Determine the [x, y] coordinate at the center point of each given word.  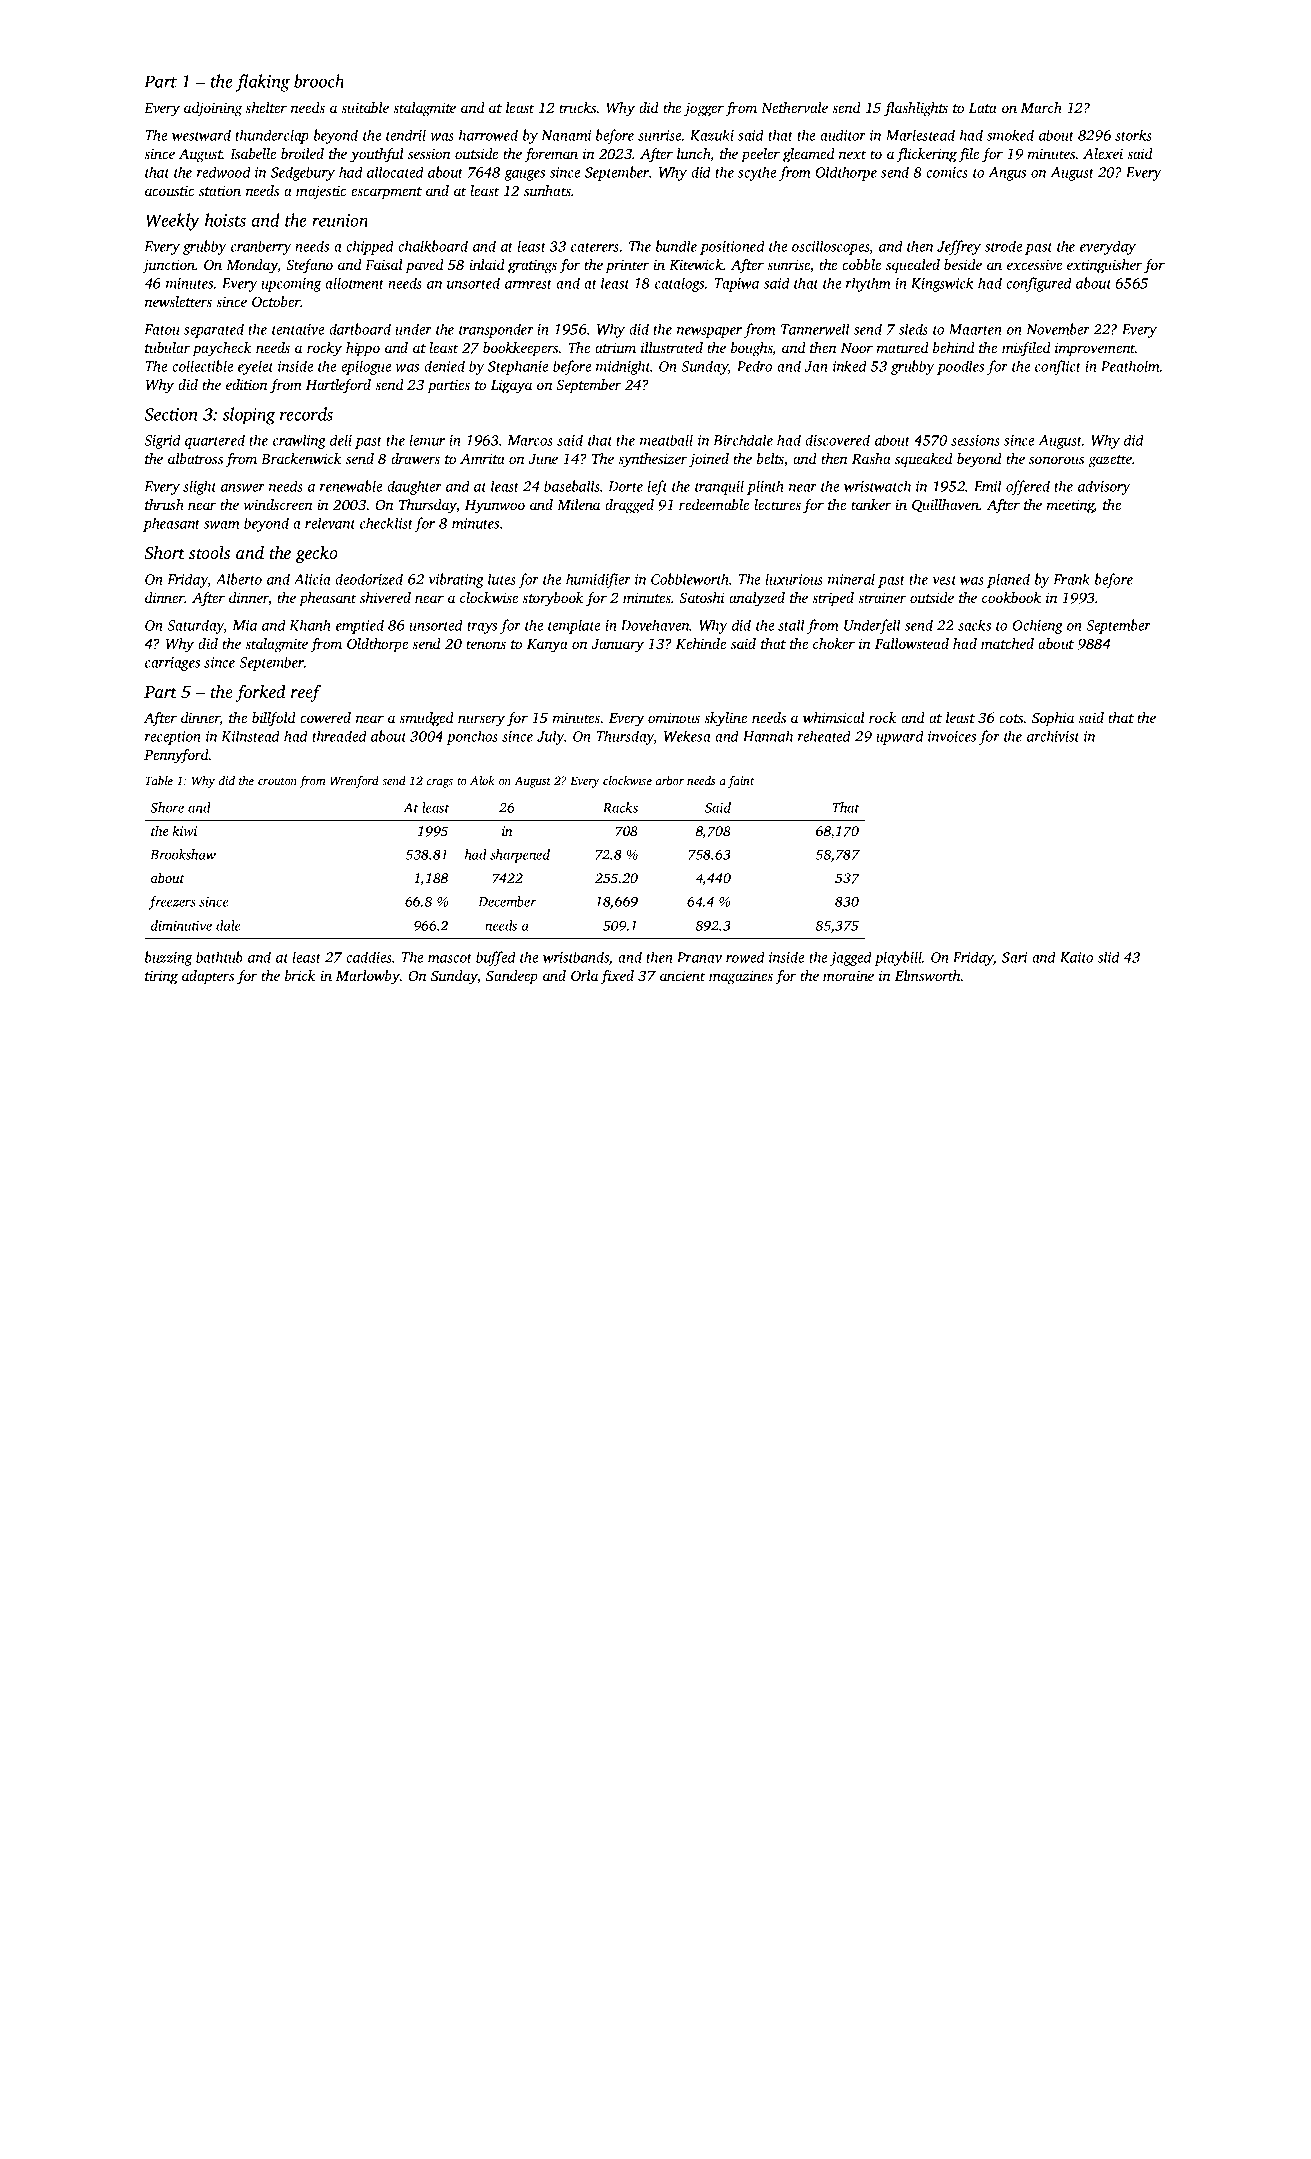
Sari [1014, 957]
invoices [952, 736]
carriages [172, 664]
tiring [161, 977]
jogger [704, 109]
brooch [319, 81]
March [1041, 107]
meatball [666, 440]
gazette [1110, 461]
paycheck [222, 349]
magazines [741, 977]
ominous [674, 717]
